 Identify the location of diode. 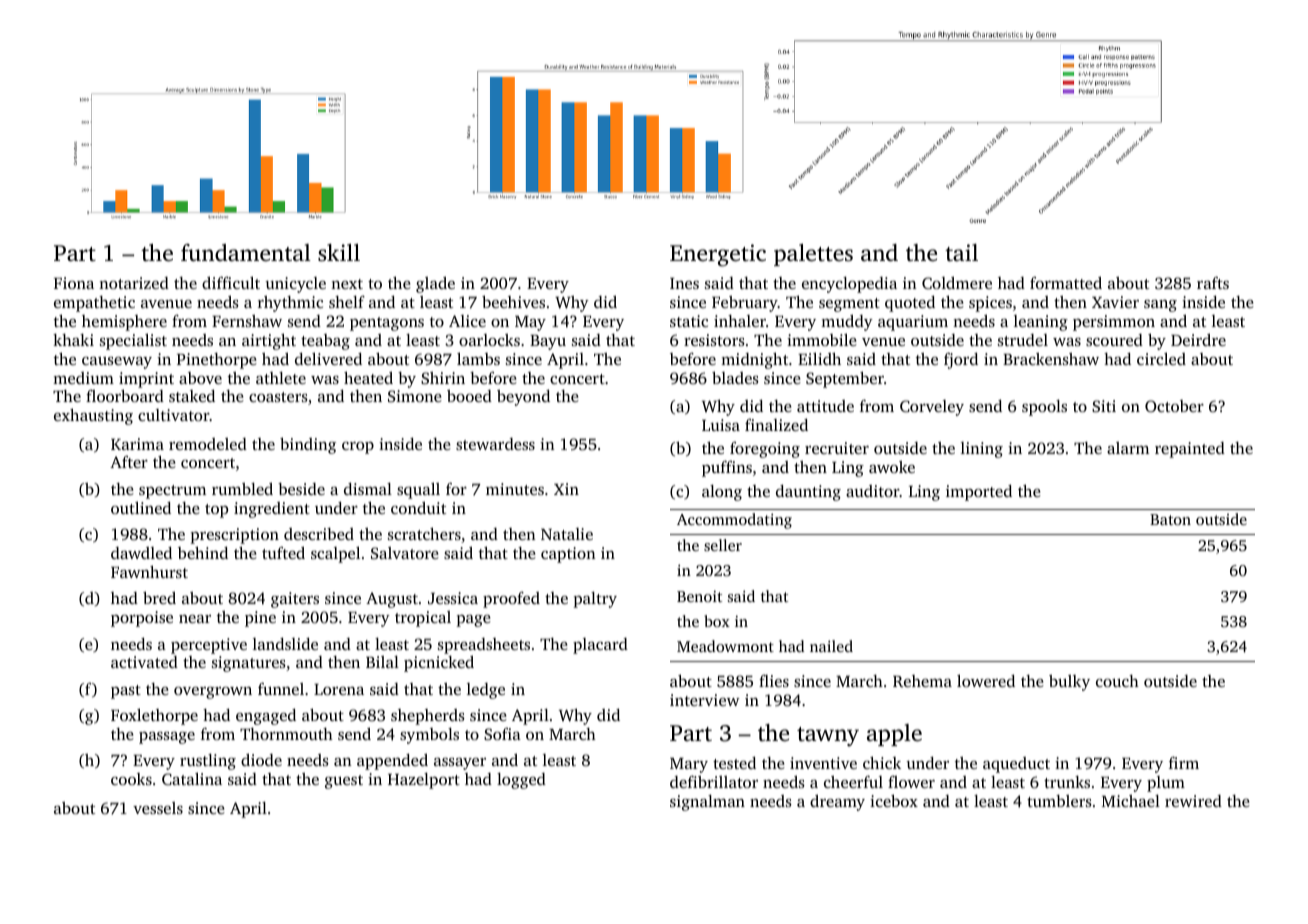
(261, 759).
